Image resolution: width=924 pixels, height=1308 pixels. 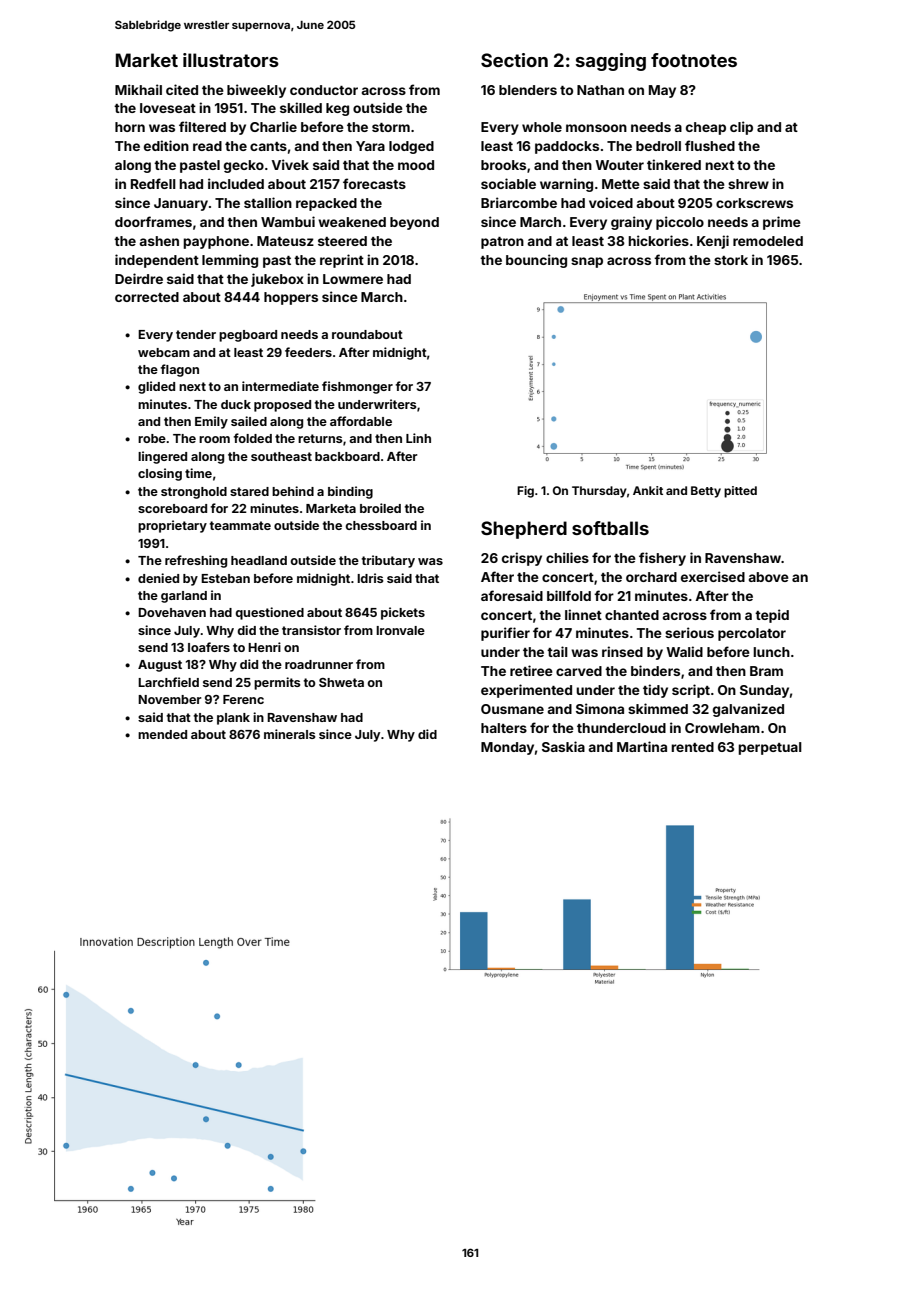 I want to click on fishery, so click(x=662, y=559).
